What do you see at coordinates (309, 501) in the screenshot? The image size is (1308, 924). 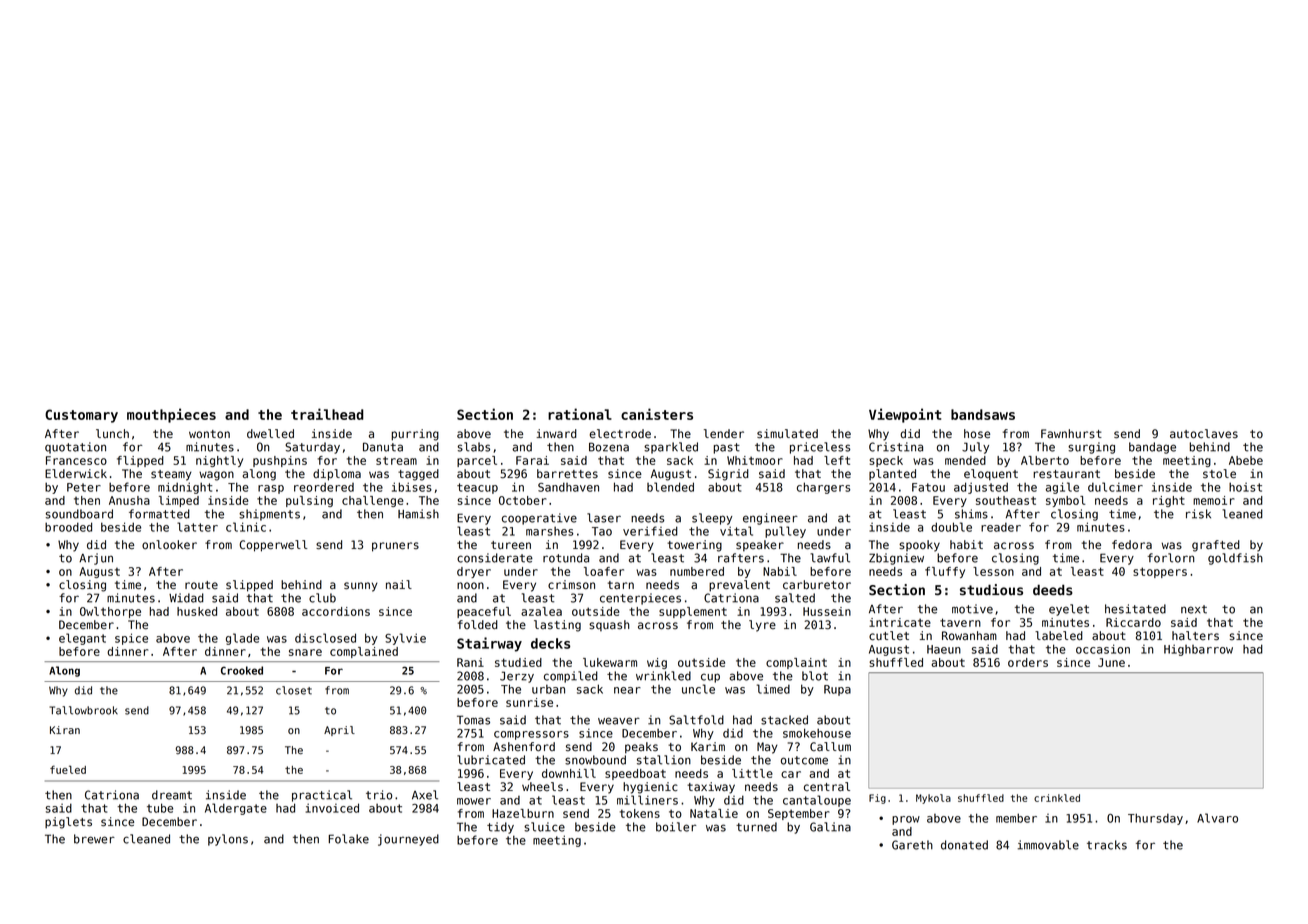 I see `pulsing` at bounding box center [309, 501].
